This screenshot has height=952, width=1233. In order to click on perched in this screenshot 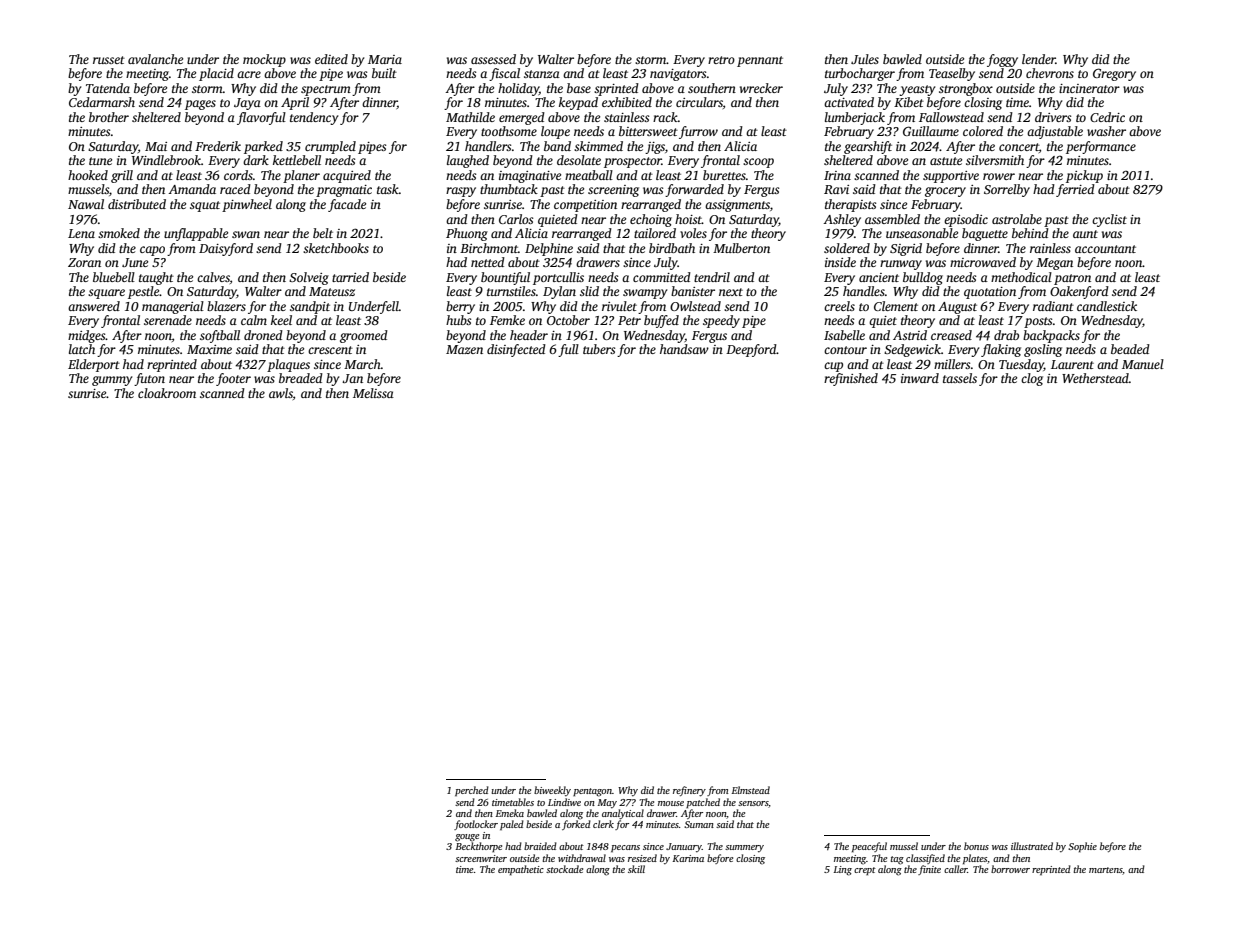, I will do `click(472, 791)`.
